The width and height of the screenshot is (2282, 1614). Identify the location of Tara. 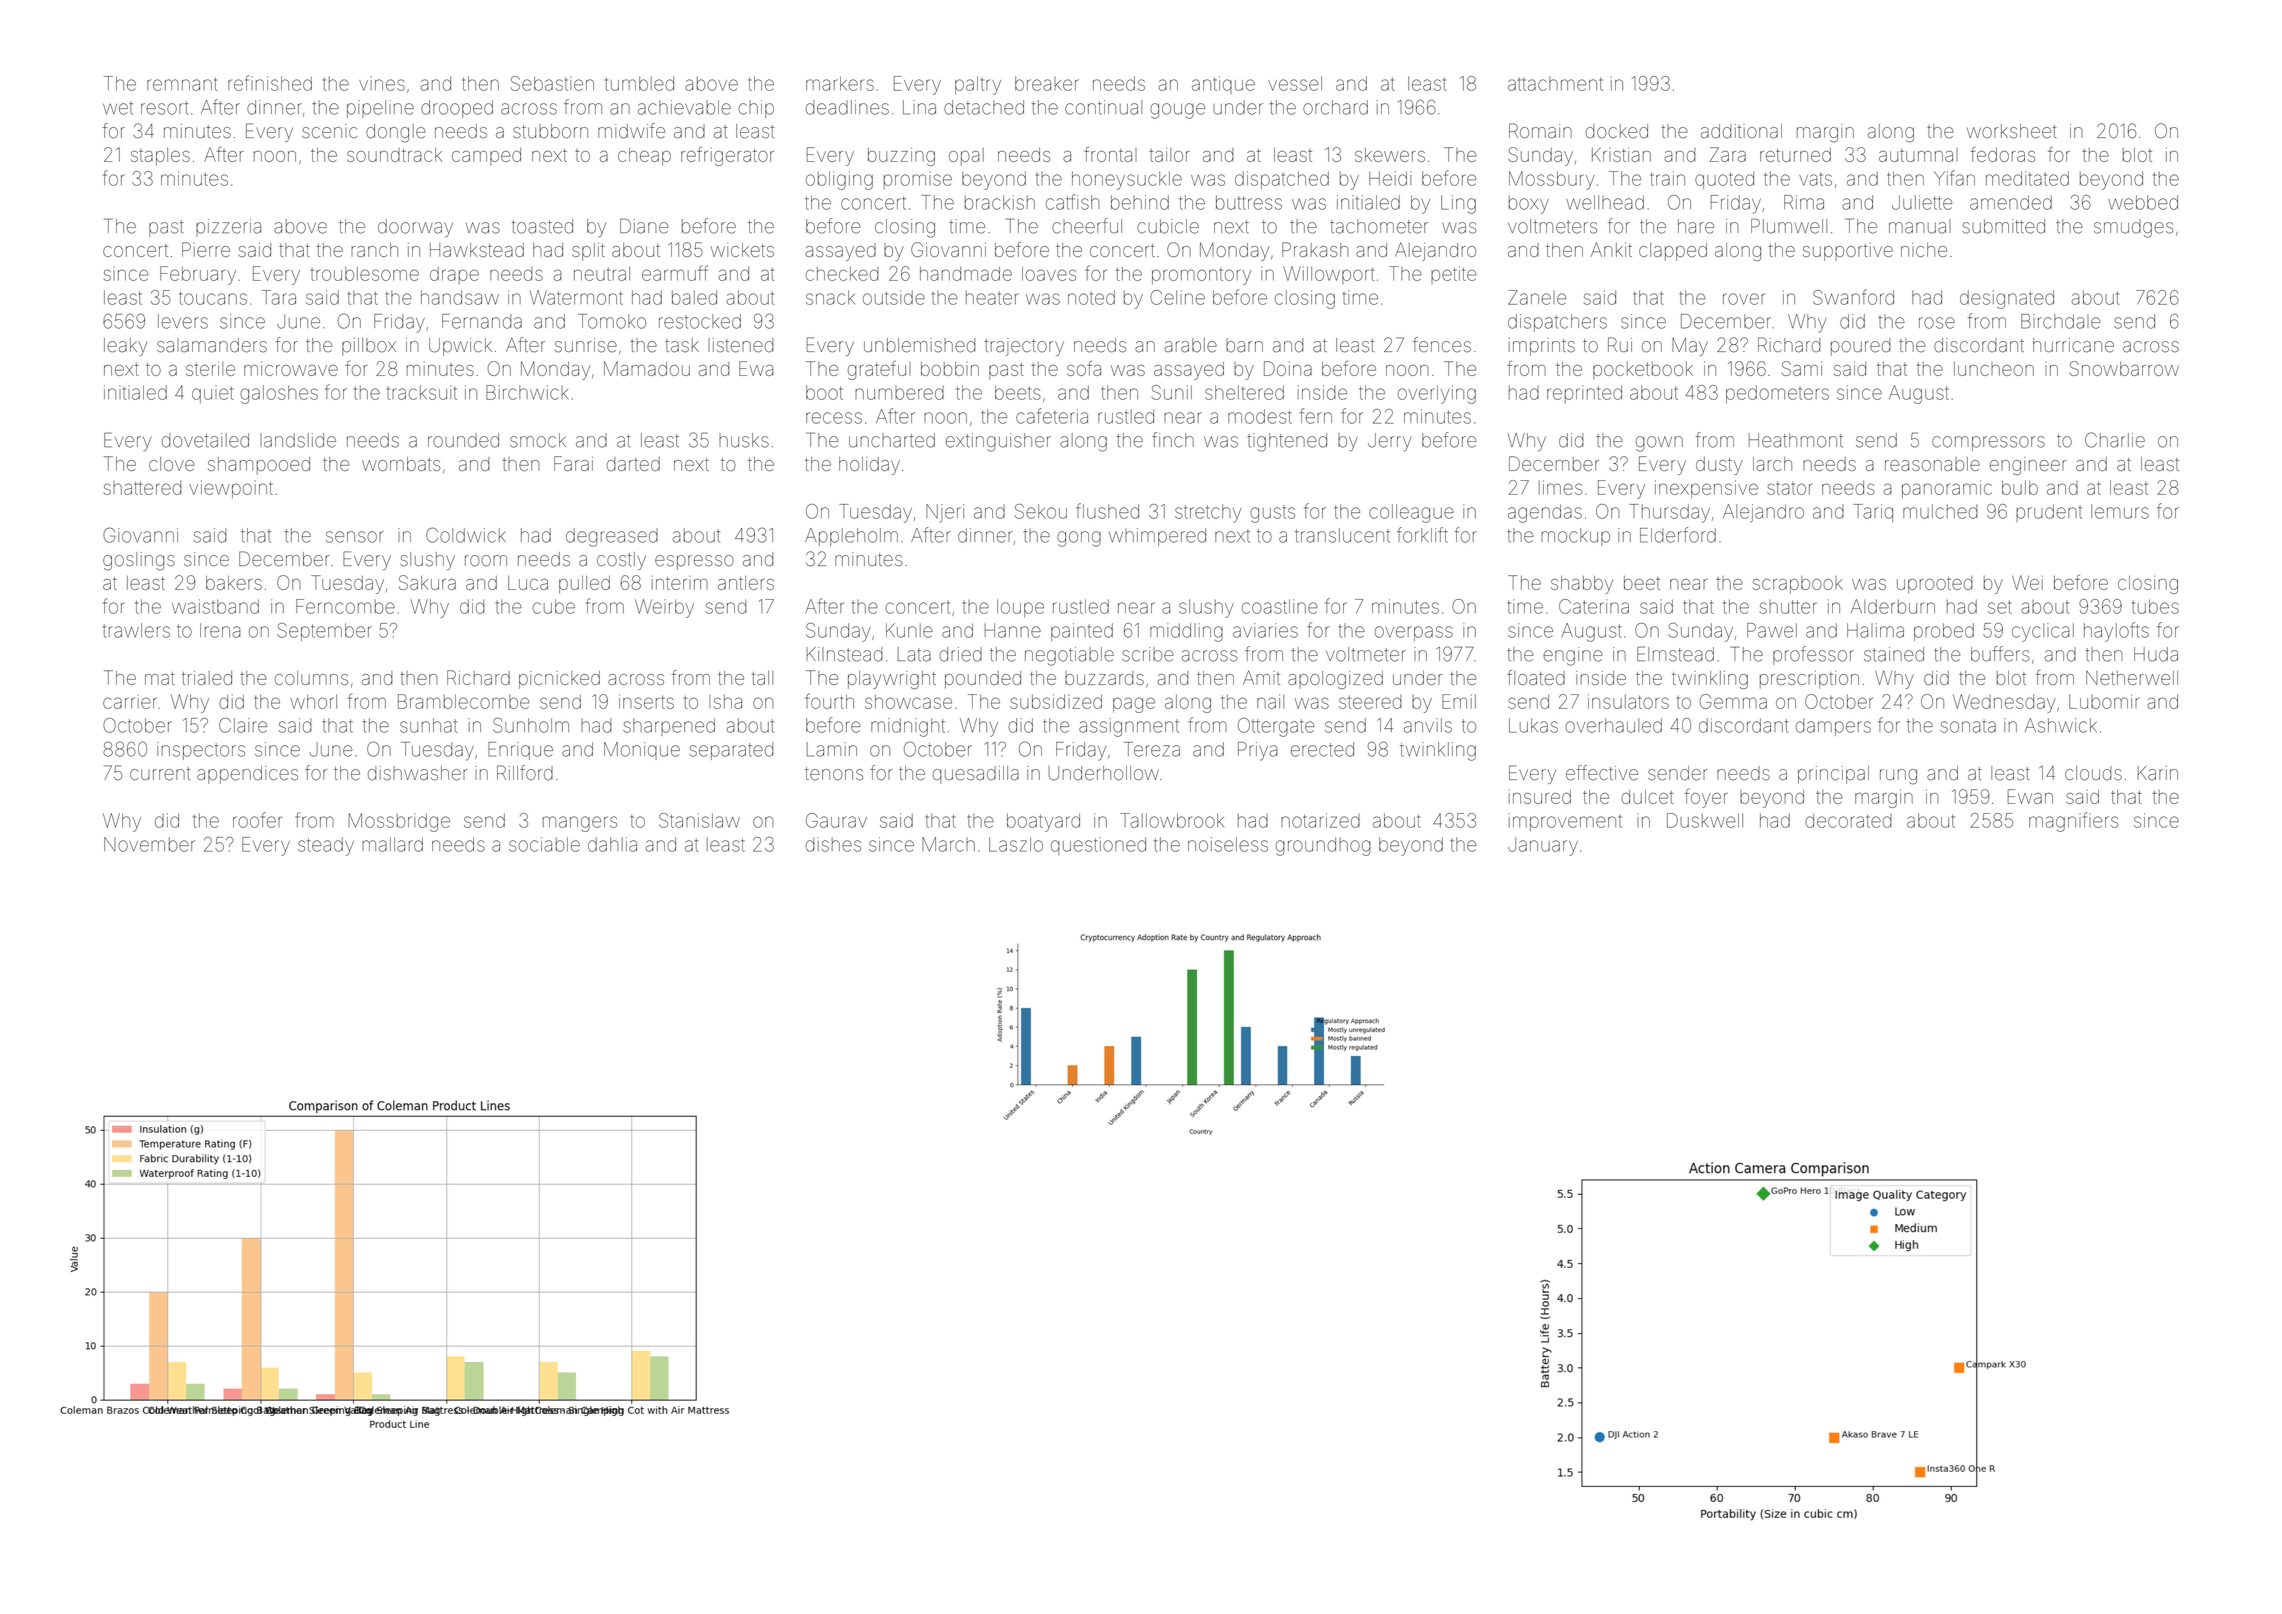
(278, 297).
